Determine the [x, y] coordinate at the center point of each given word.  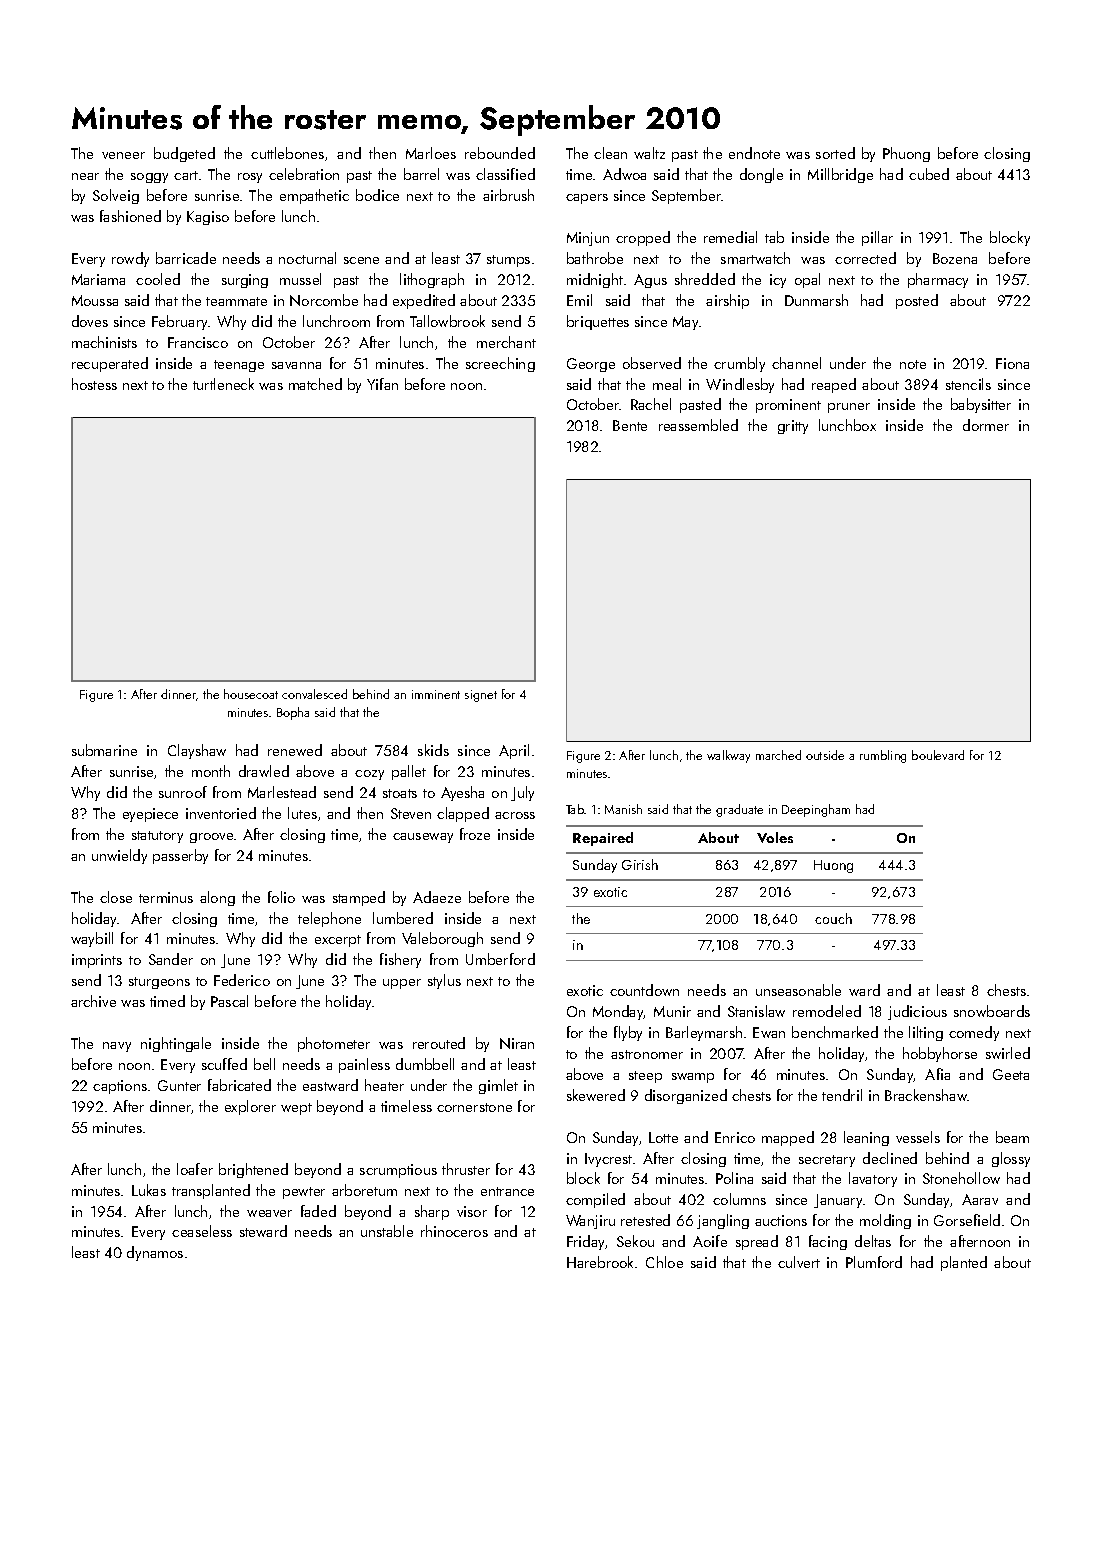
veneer [123, 155]
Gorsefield [967, 1220]
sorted [835, 153]
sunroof [183, 792]
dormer [986, 425]
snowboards [992, 1011]
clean [610, 153]
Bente [630, 425]
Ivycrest [608, 1160]
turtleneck [223, 384]
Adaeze [437, 897]
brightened [253, 1170]
